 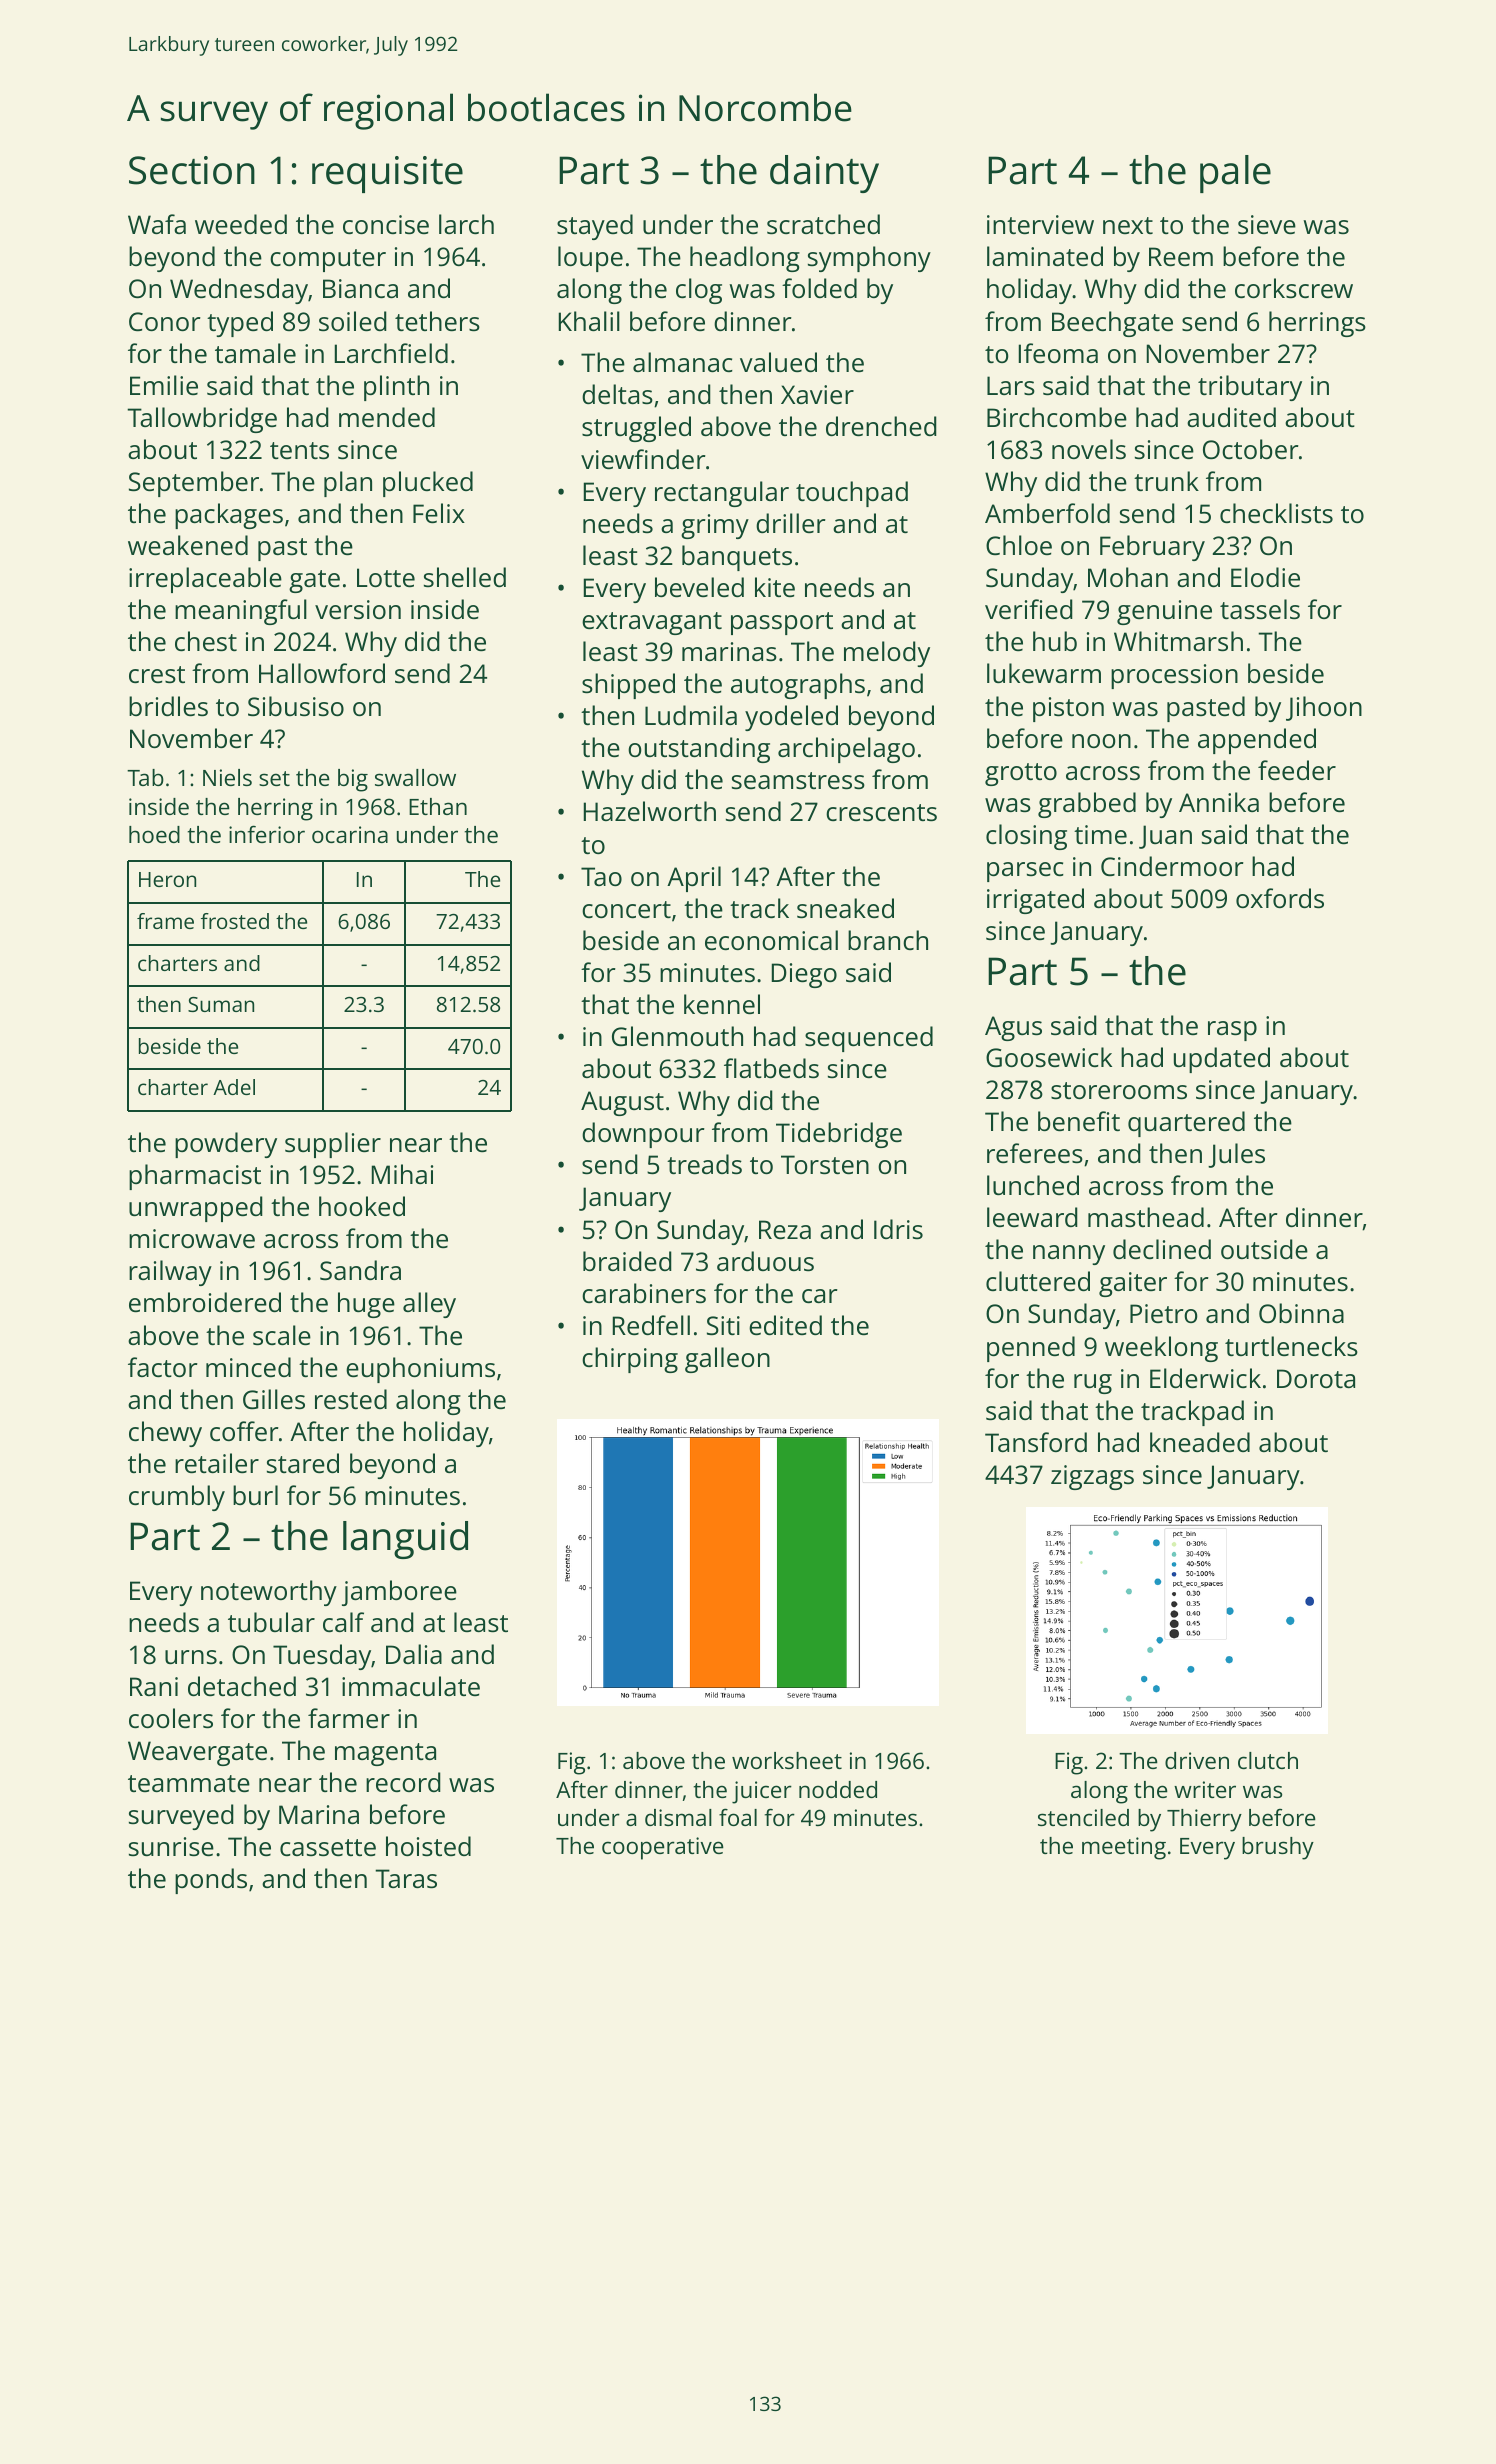 I want to click on oxfords, so click(x=1280, y=898).
